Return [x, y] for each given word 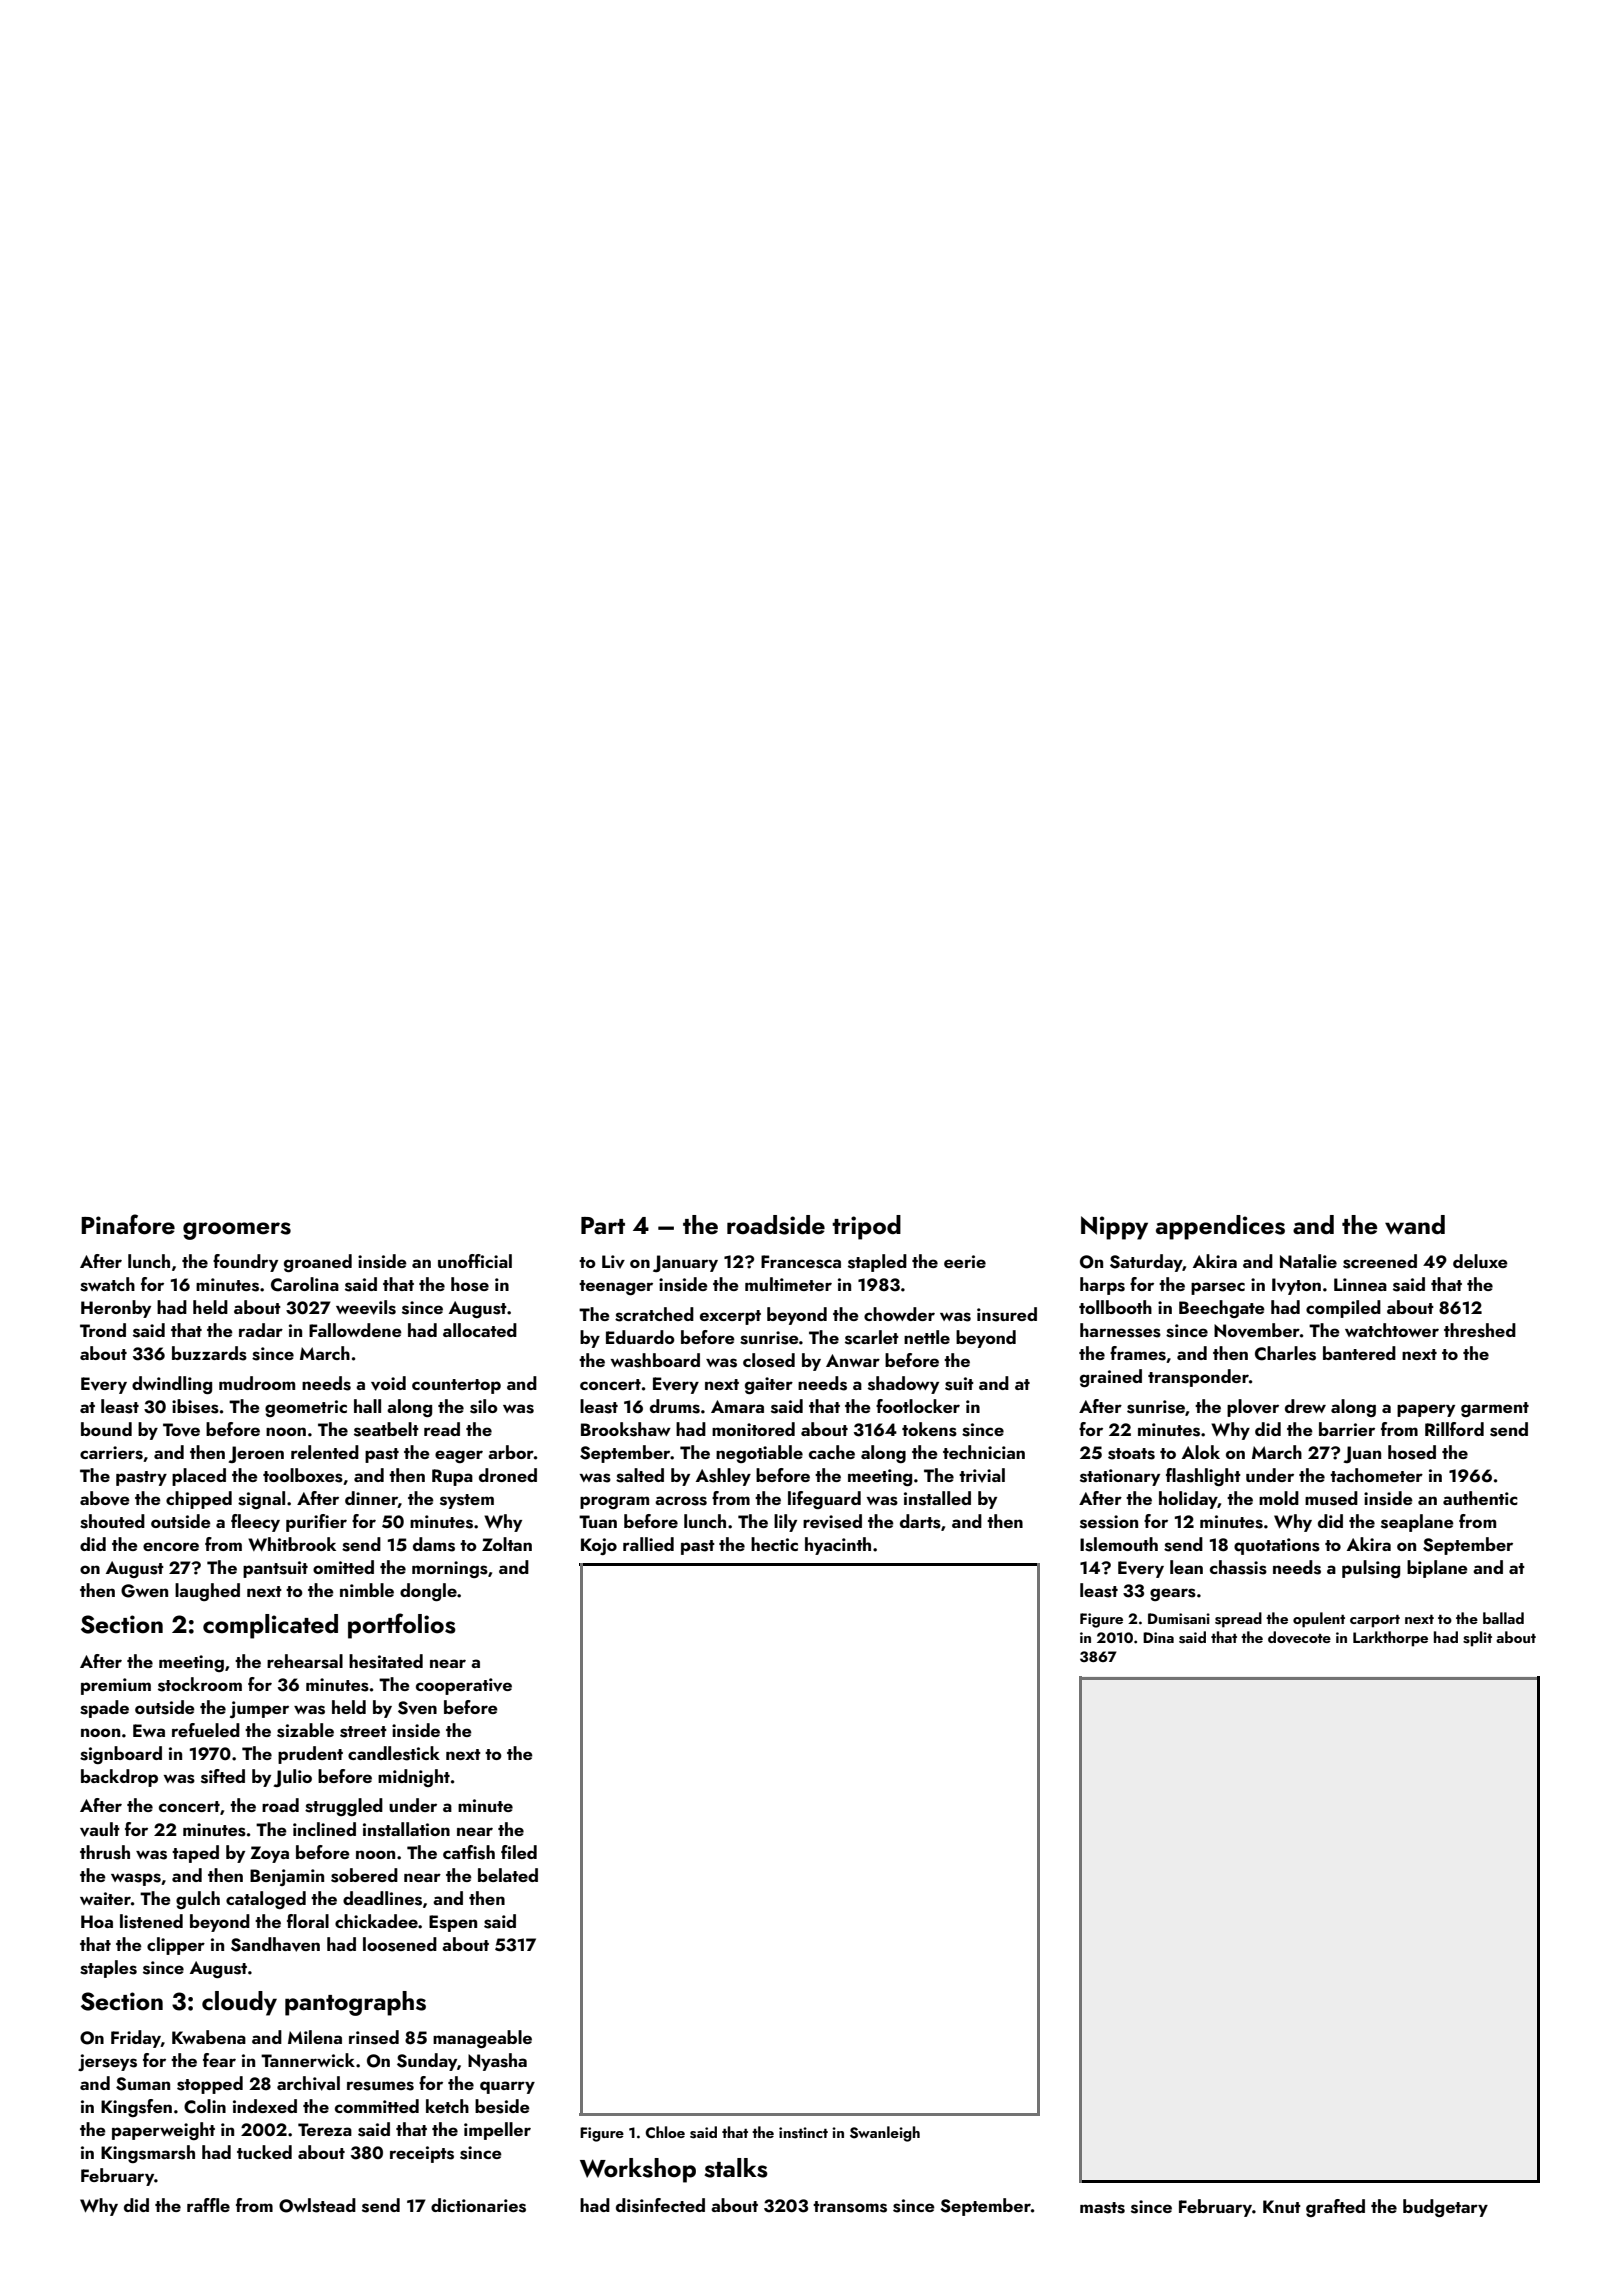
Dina [1158, 1637]
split [1477, 1639]
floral [308, 1921]
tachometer [1376, 1475]
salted [640, 1475]
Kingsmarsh [148, 2154]
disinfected [660, 2205]
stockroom [200, 1684]
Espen [453, 1923]
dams [434, 1544]
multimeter [788, 1284]
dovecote [1299, 1637]
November [1257, 1330]
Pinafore [128, 1224]
